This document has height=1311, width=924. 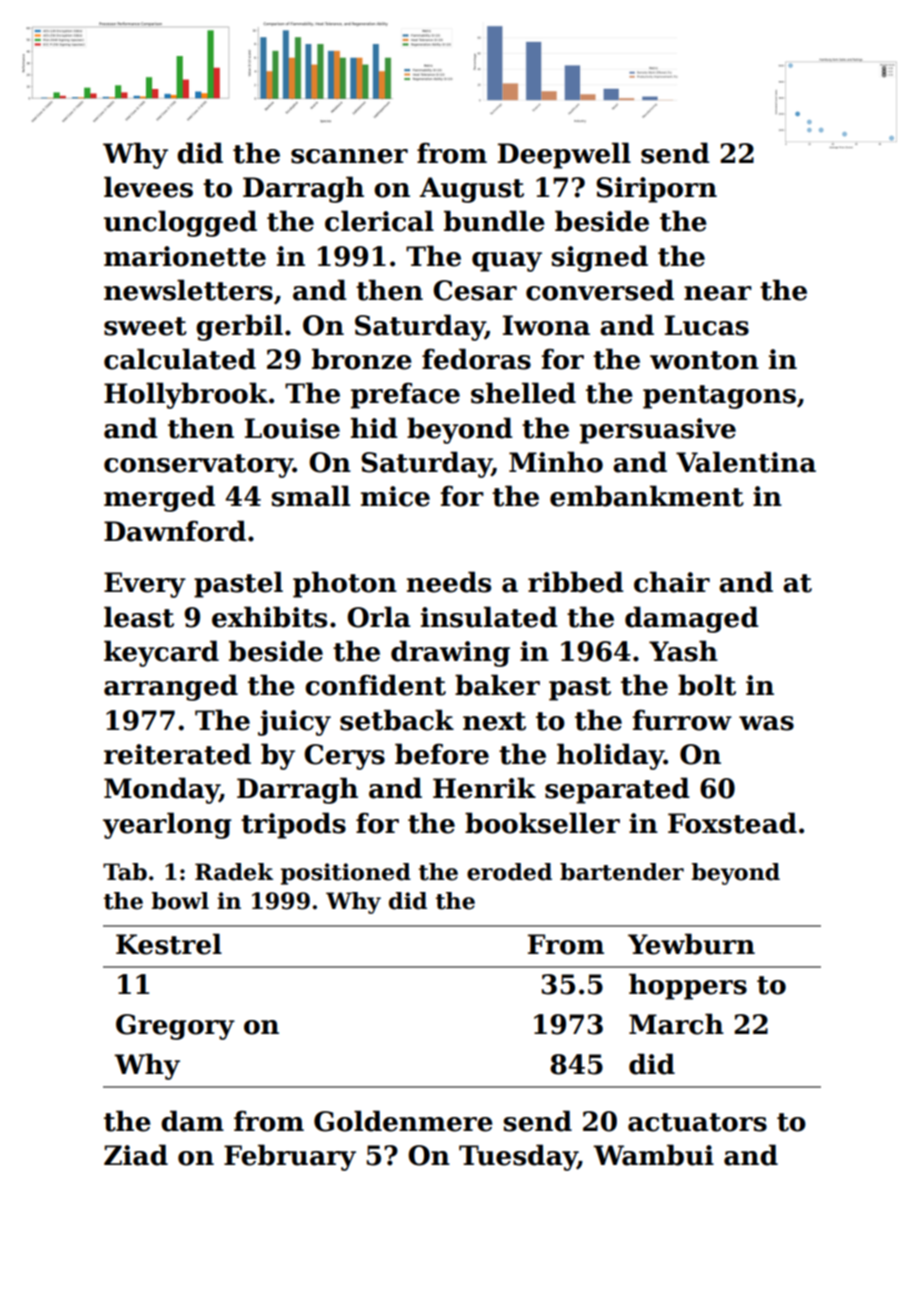 What do you see at coordinates (766, 723) in the document?
I see `was` at bounding box center [766, 723].
